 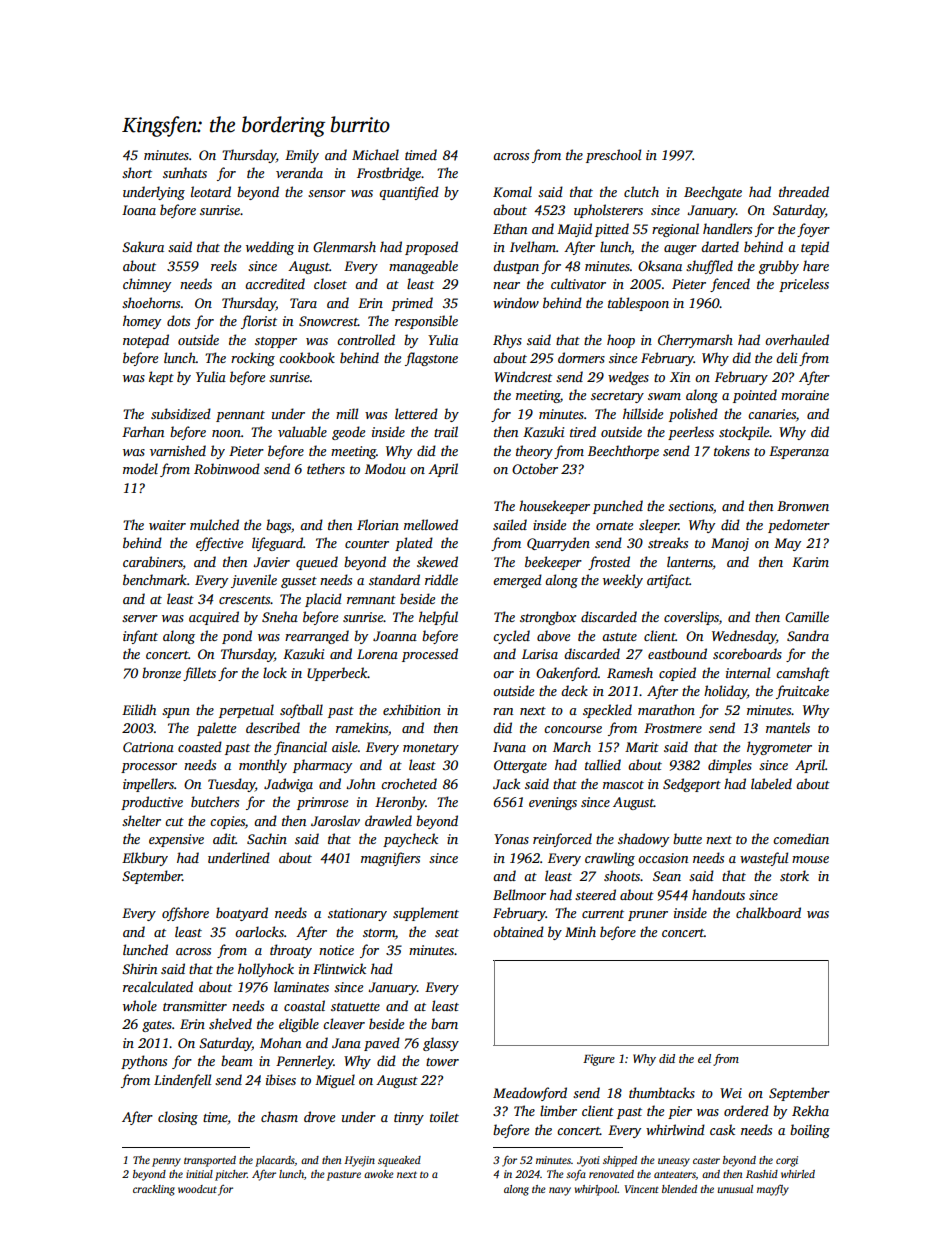 What do you see at coordinates (511, 839) in the image?
I see `Yonas` at bounding box center [511, 839].
